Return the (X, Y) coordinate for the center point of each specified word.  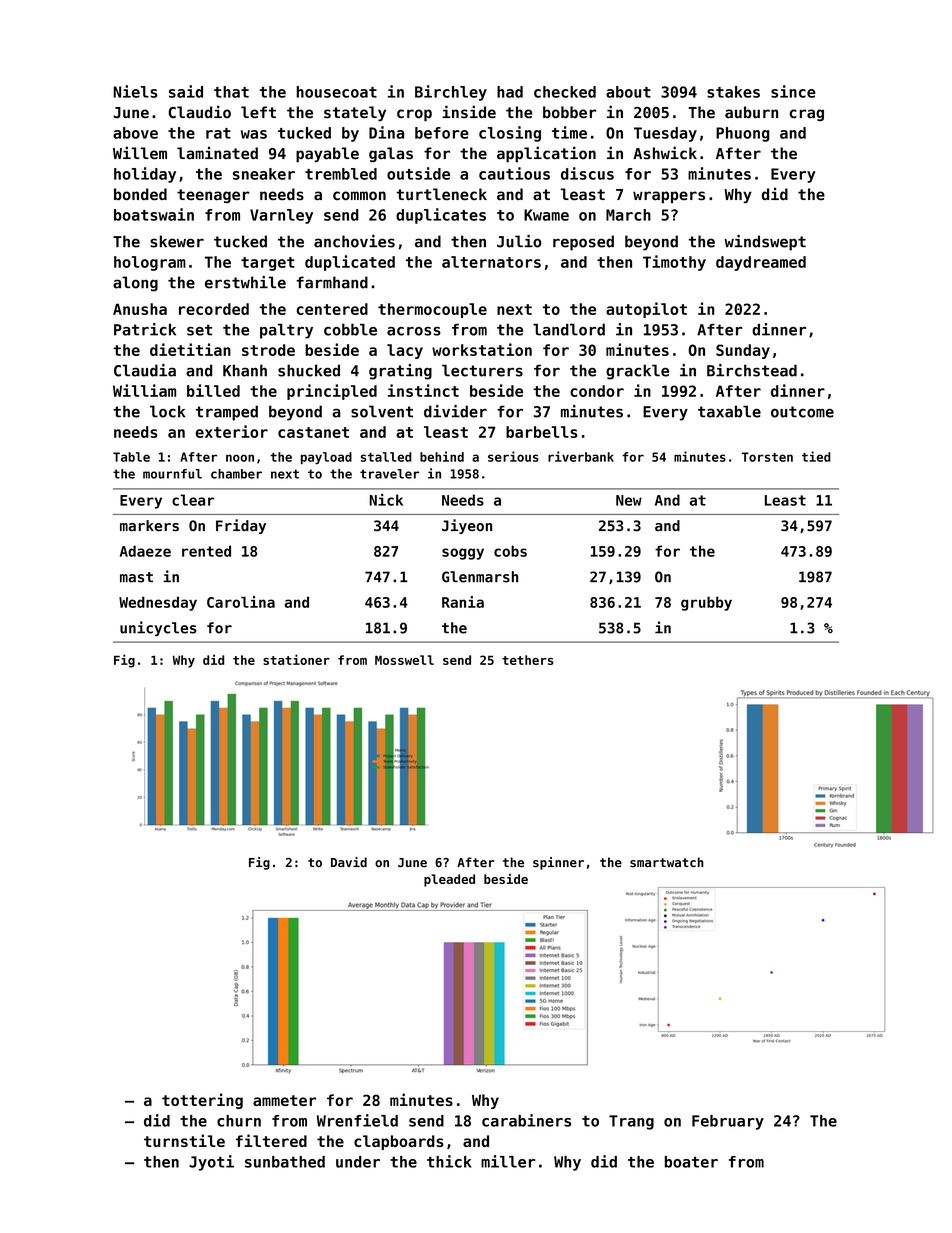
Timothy (674, 263)
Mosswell (404, 660)
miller (508, 1161)
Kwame (546, 215)
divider (455, 411)
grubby (706, 603)
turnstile (184, 1140)
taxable (729, 411)
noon (240, 458)
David (349, 862)
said (186, 91)
